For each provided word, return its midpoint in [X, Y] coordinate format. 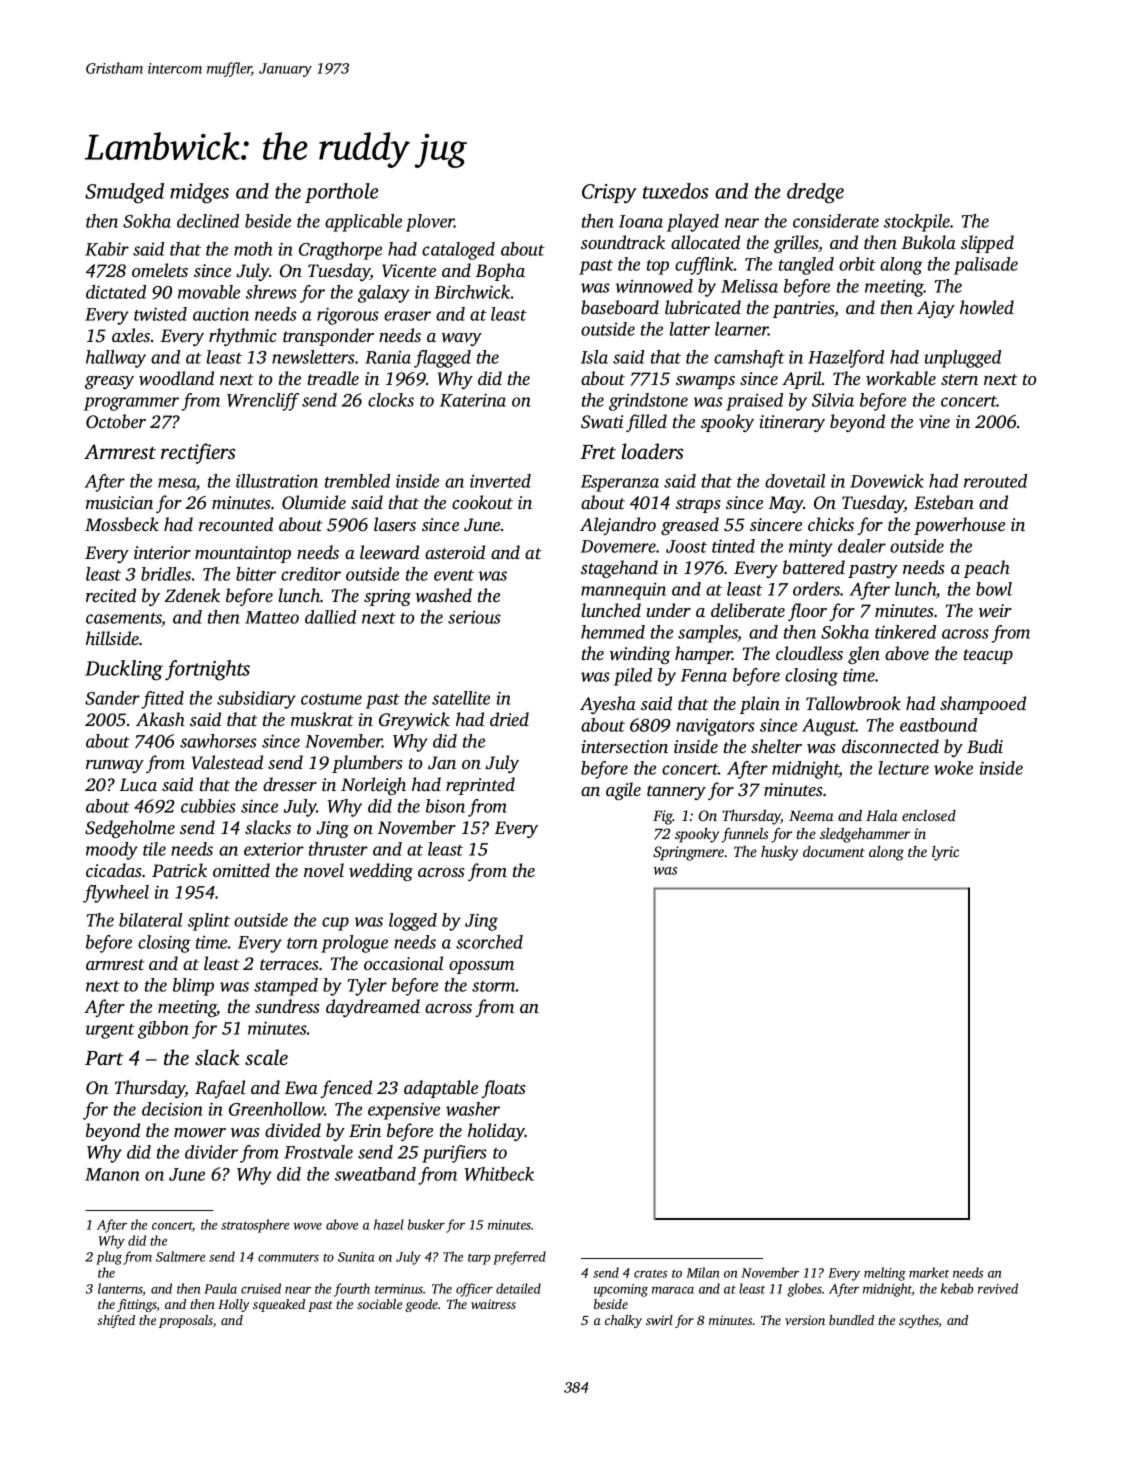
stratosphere [255, 1226]
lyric [945, 853]
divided [293, 1130]
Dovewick [887, 481]
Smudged [124, 193]
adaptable [441, 1089]
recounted [236, 524]
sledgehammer [865, 835]
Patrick [179, 870]
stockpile [917, 223]
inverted [500, 481]
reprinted [480, 786]
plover [430, 223]
